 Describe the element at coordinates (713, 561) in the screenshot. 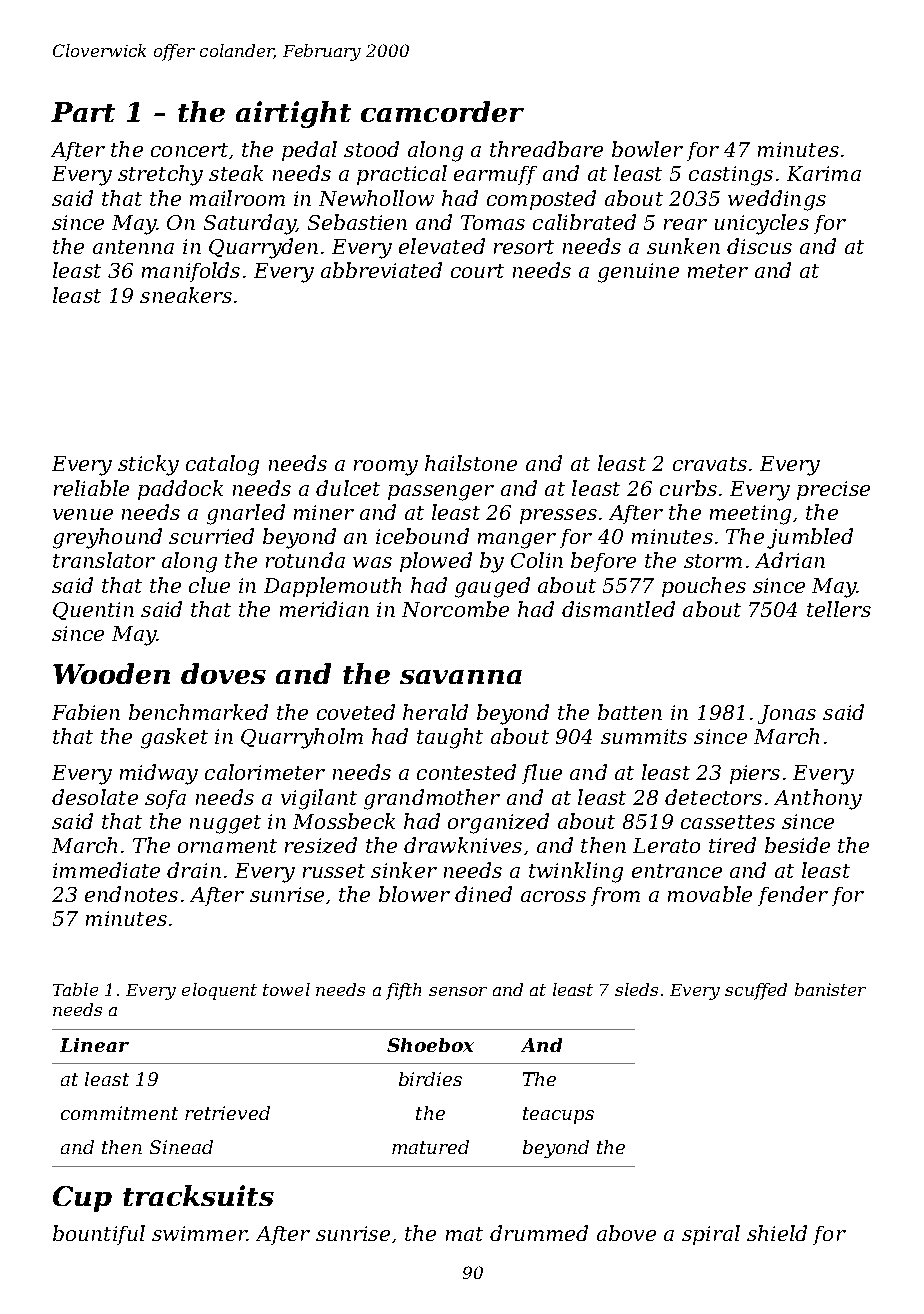

I see `storm` at that location.
